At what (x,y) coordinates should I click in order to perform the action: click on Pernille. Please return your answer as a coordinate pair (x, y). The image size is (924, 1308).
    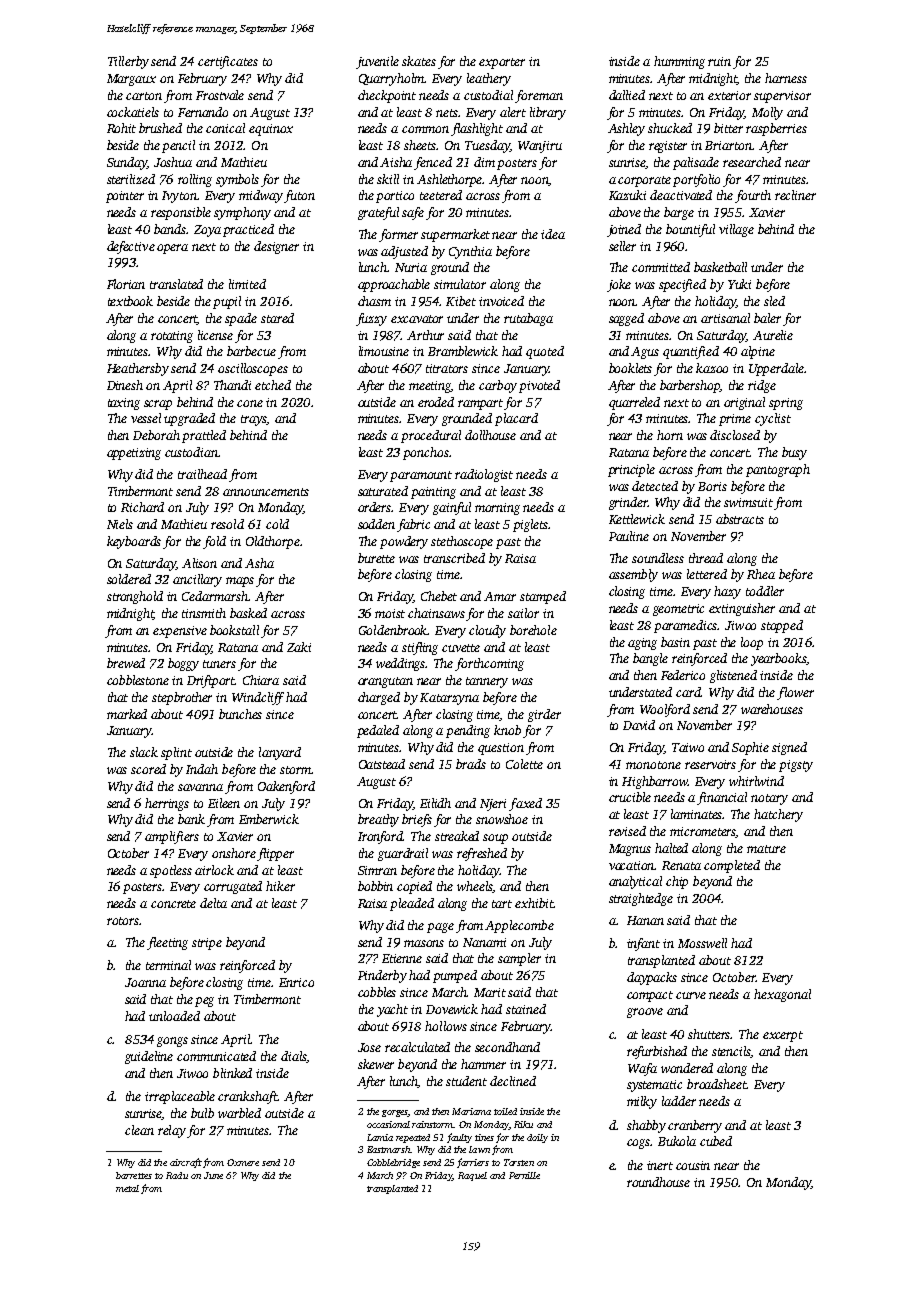
    Looking at the image, I should click on (524, 1175).
